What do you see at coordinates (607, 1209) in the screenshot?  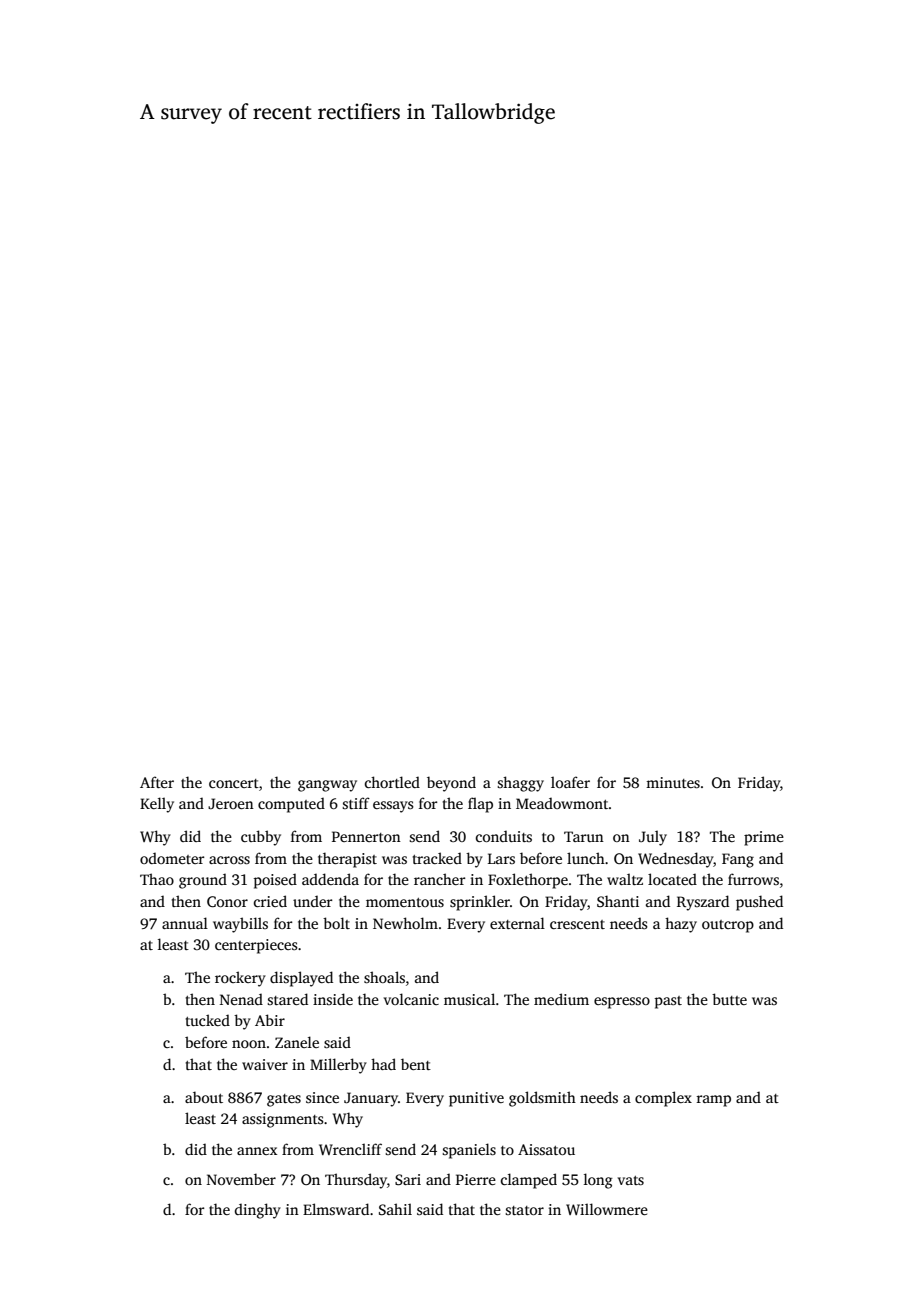 I see `Willowmere` at bounding box center [607, 1209].
